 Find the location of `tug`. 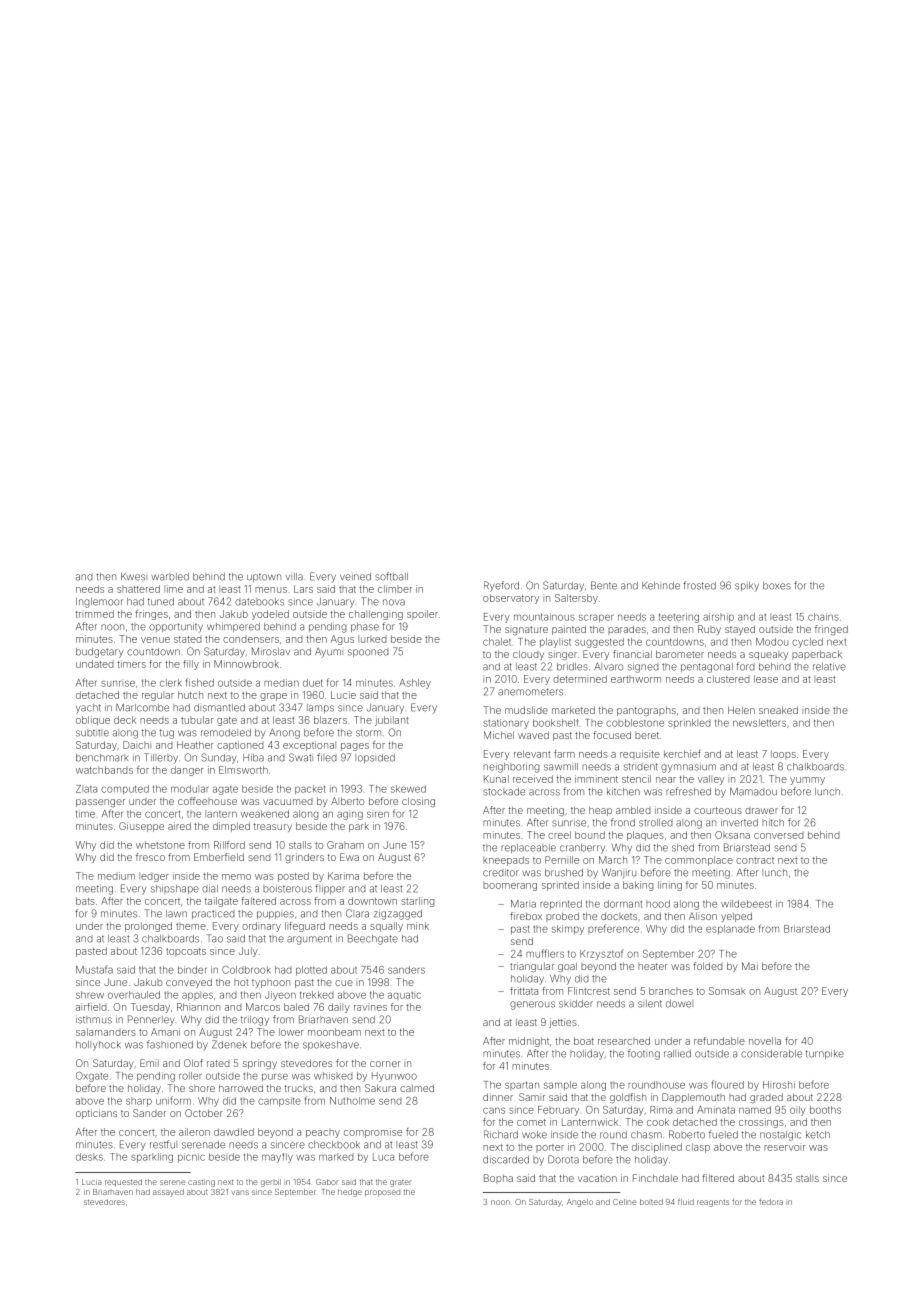

tug is located at coordinates (167, 734).
